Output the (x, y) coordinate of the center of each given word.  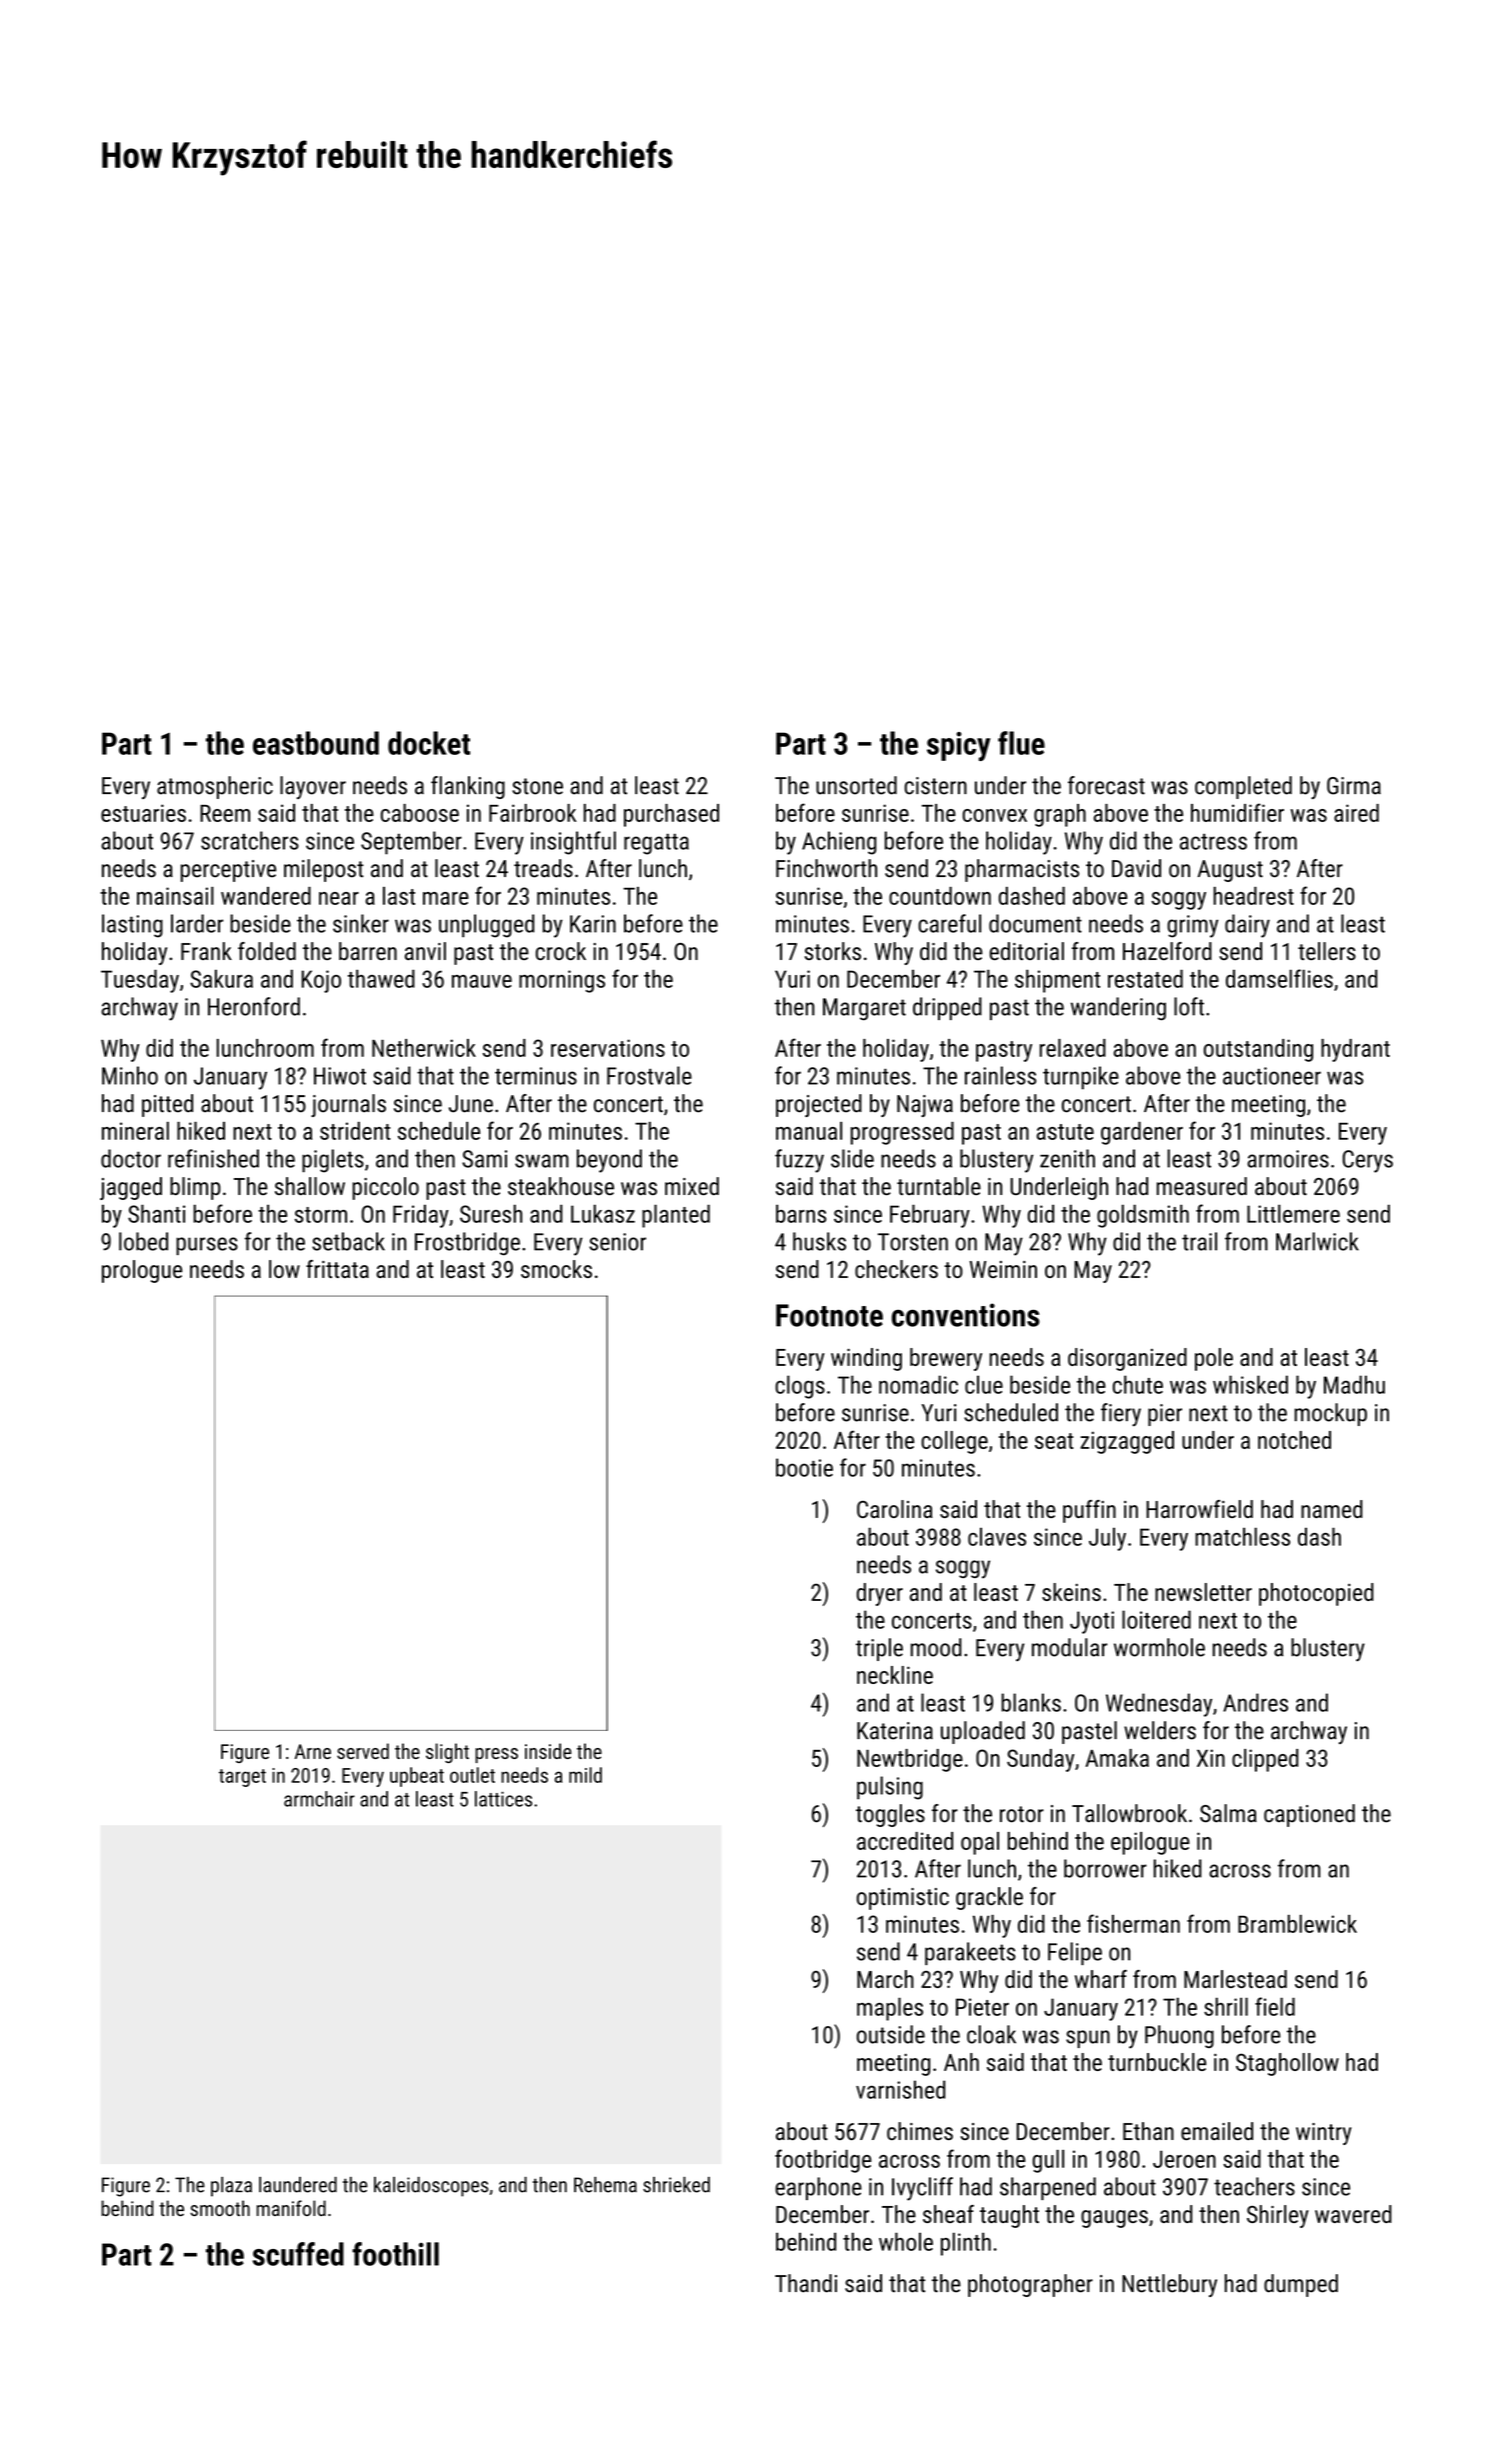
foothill (395, 2254)
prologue (142, 1271)
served (363, 1751)
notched (1294, 1440)
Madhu (1354, 1384)
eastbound (316, 743)
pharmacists (1022, 870)
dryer (880, 1594)
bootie (804, 1467)
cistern (936, 786)
